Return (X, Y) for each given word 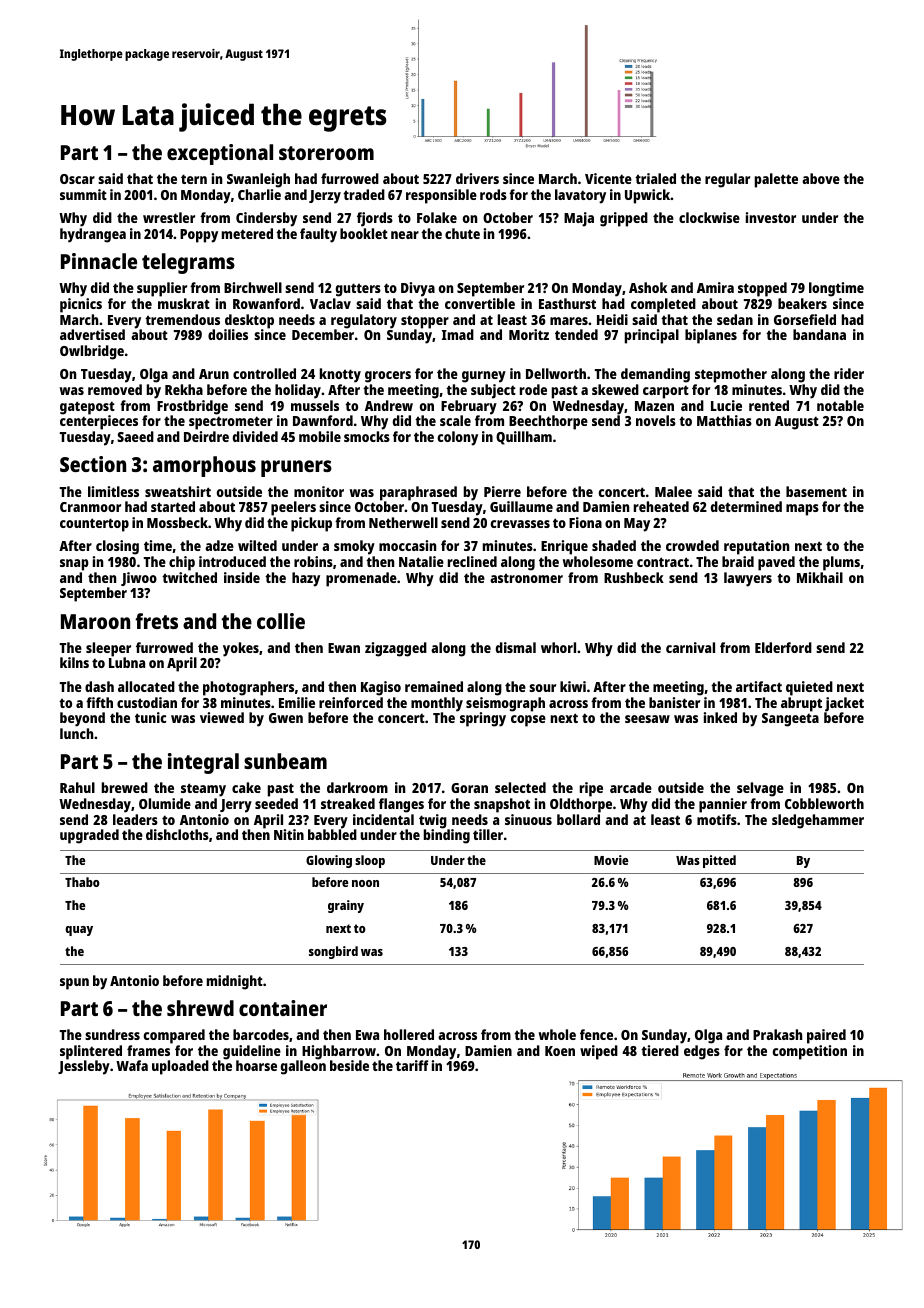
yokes (241, 649)
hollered (409, 1034)
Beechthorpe (548, 422)
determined (746, 506)
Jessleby (84, 1067)
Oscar (77, 179)
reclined (472, 561)
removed (115, 389)
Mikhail (820, 577)
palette (776, 180)
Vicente (608, 178)
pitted (719, 861)
